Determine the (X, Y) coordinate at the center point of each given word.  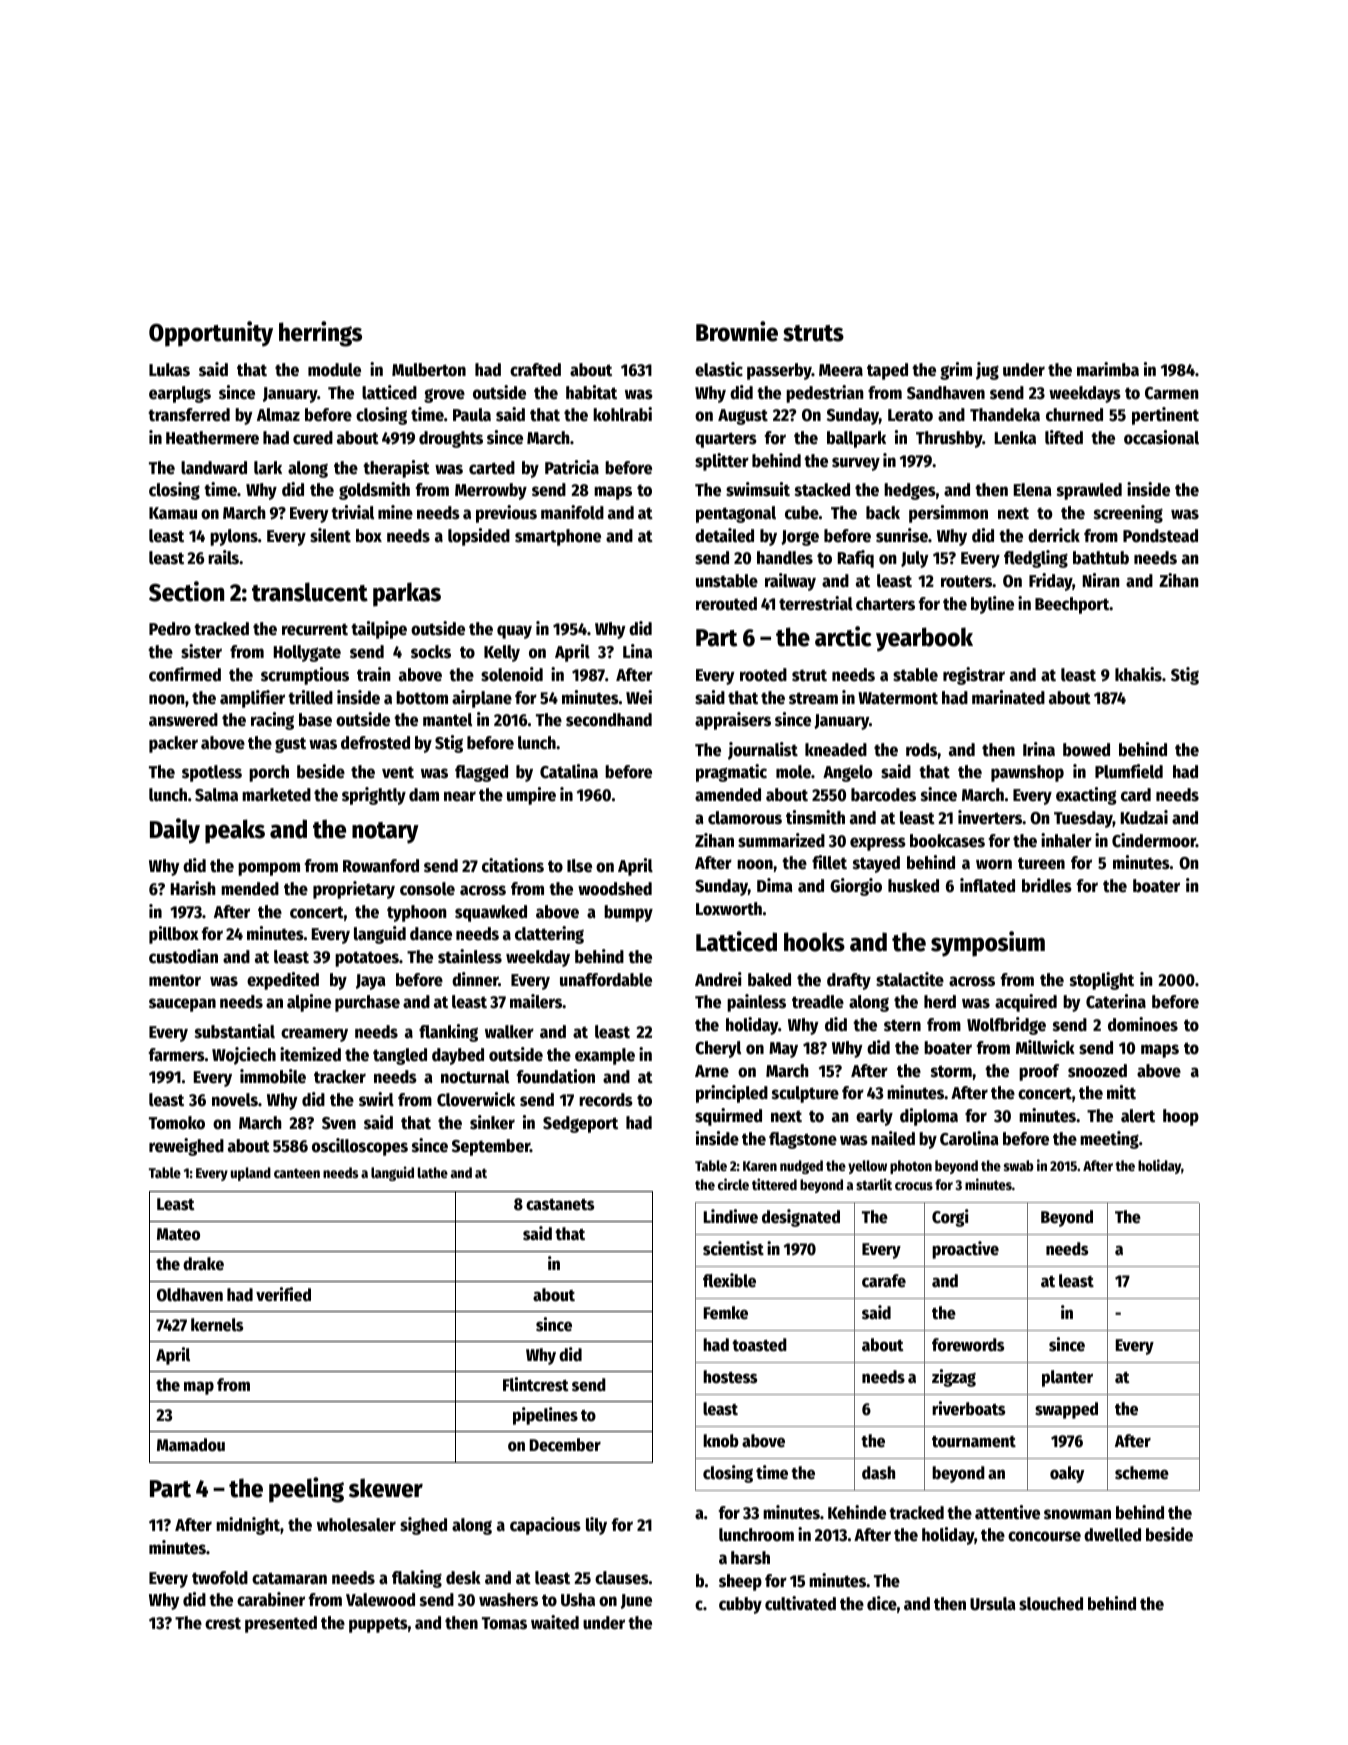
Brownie (737, 331)
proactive (965, 1250)
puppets (378, 1625)
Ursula (993, 1604)
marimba (1108, 369)
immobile (273, 1076)
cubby (740, 1605)
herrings (320, 334)
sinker (492, 1122)
